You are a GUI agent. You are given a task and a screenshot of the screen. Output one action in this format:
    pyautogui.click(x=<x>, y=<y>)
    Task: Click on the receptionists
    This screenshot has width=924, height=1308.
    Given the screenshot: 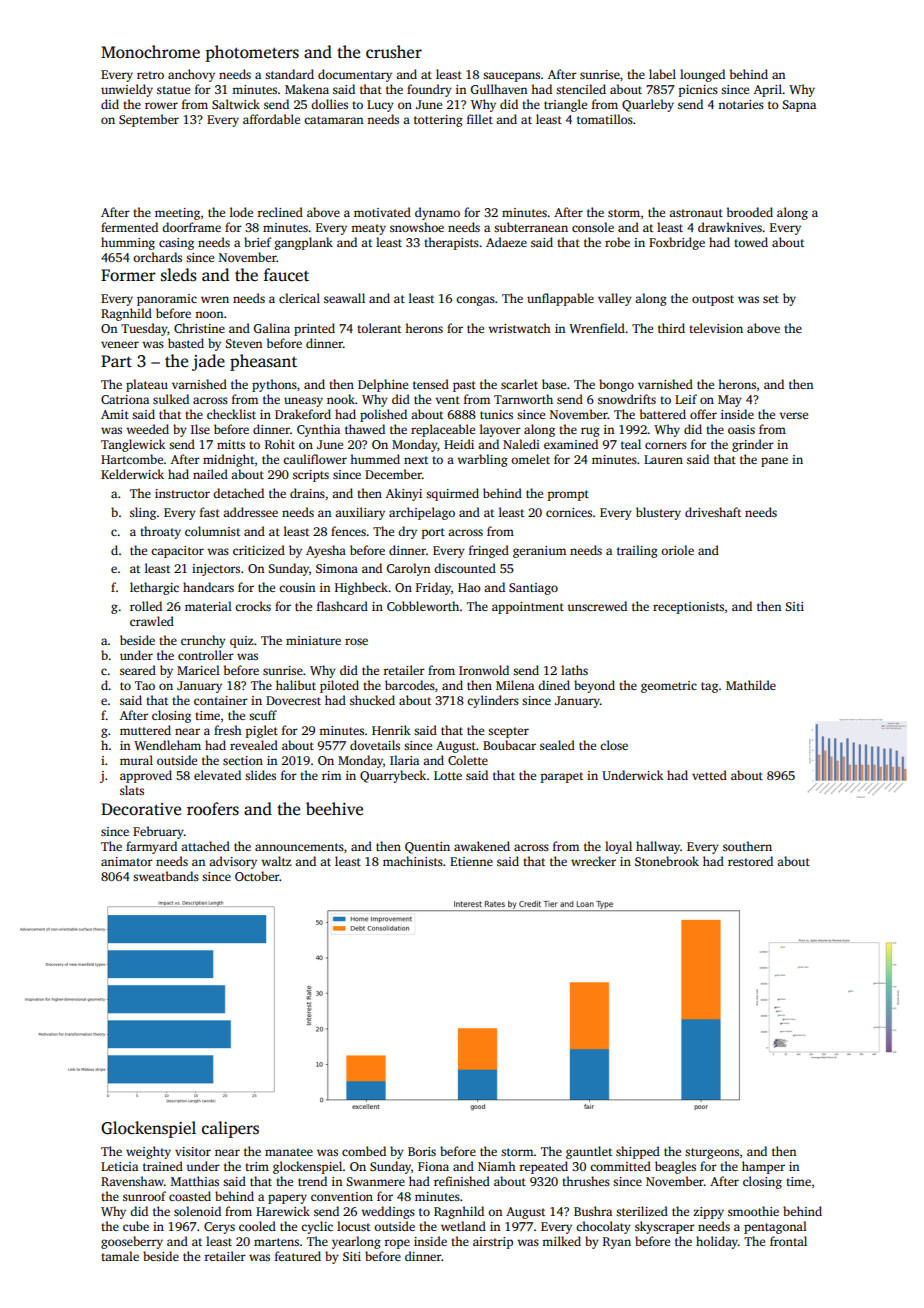 What is the action you would take?
    pyautogui.click(x=688, y=608)
